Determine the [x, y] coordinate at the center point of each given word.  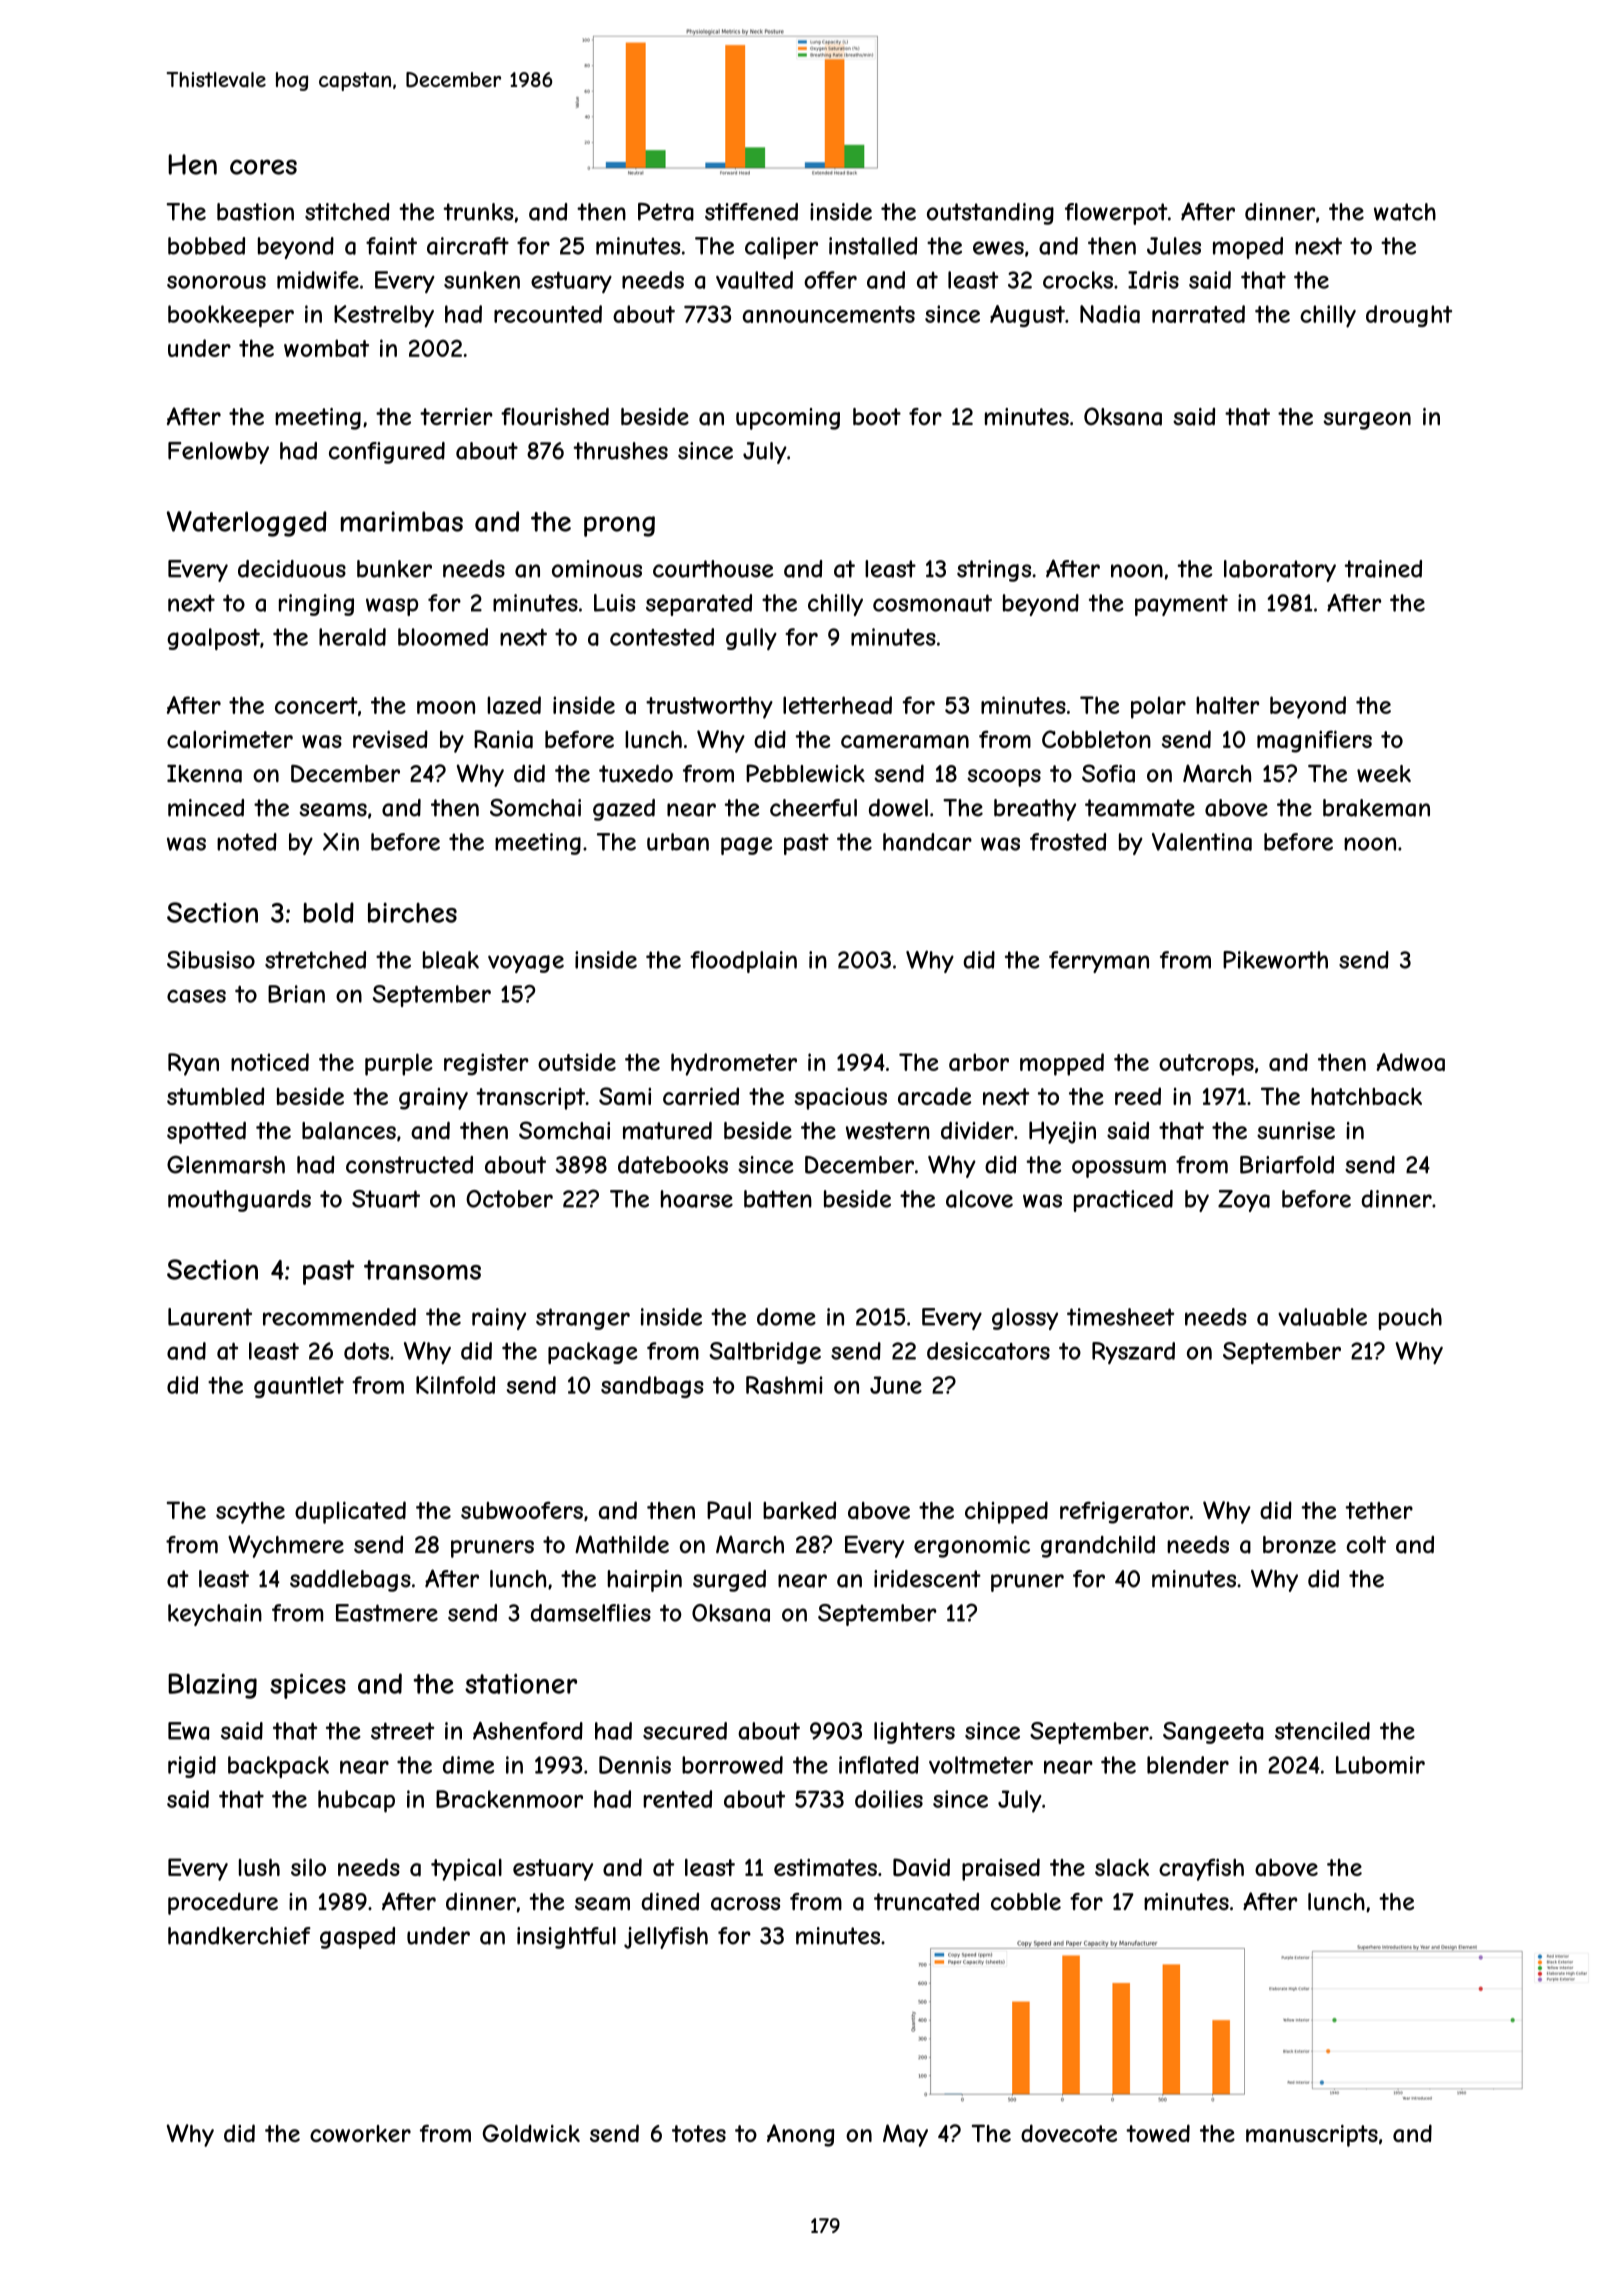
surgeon [1367, 421]
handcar [927, 842]
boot [877, 416]
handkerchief [239, 1936]
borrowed [732, 1765]
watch [1405, 212]
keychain [215, 1615]
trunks [478, 212]
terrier [456, 416]
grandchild [1098, 1547]
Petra [666, 212]
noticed [270, 1062]
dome [786, 1317]
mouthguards [239, 1201]
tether [1379, 1510]
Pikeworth [1275, 960]
